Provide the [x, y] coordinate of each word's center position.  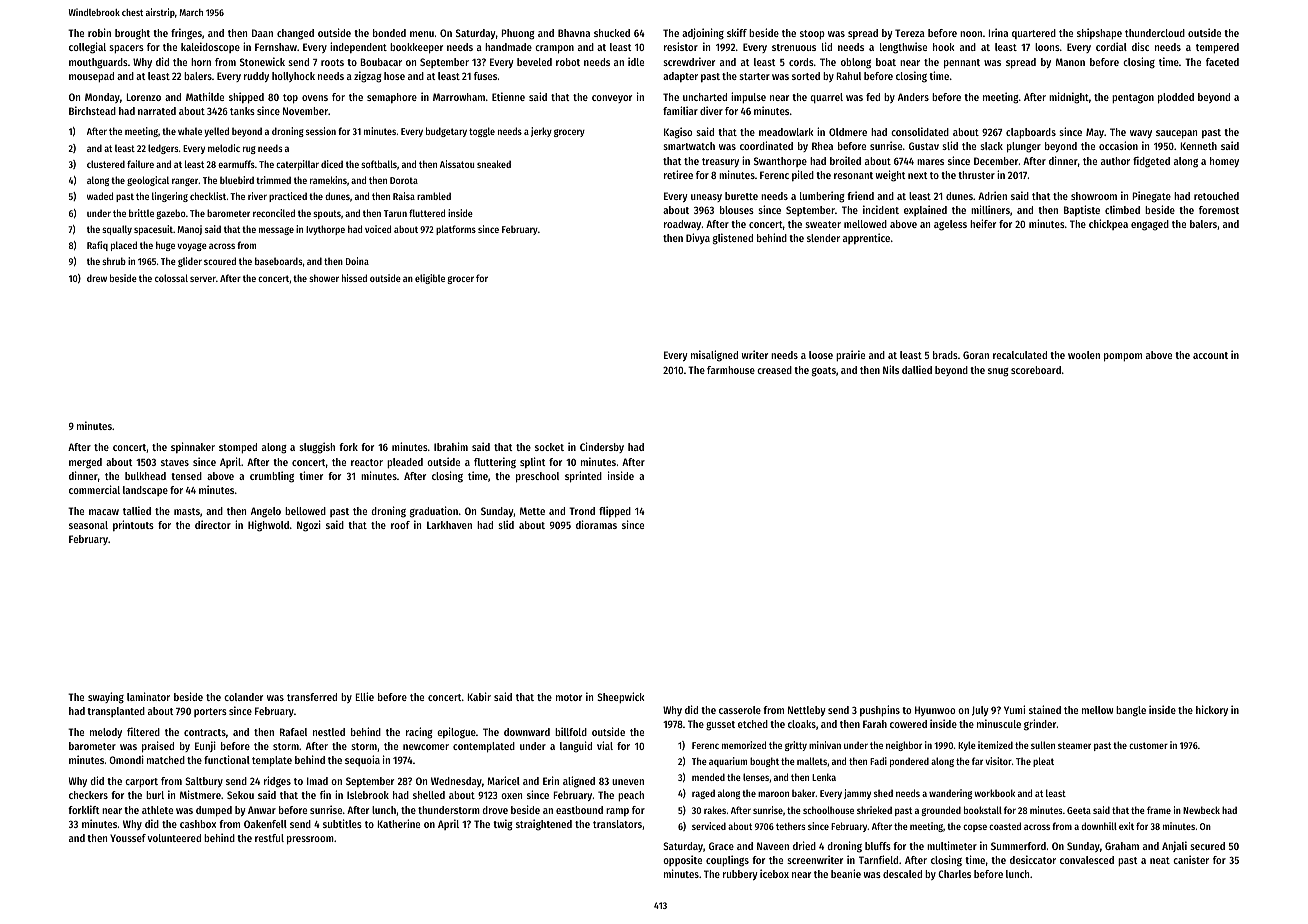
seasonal [88, 525]
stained [1045, 709]
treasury [720, 162]
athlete [157, 810]
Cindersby [602, 447]
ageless [950, 225]
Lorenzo [143, 97]
